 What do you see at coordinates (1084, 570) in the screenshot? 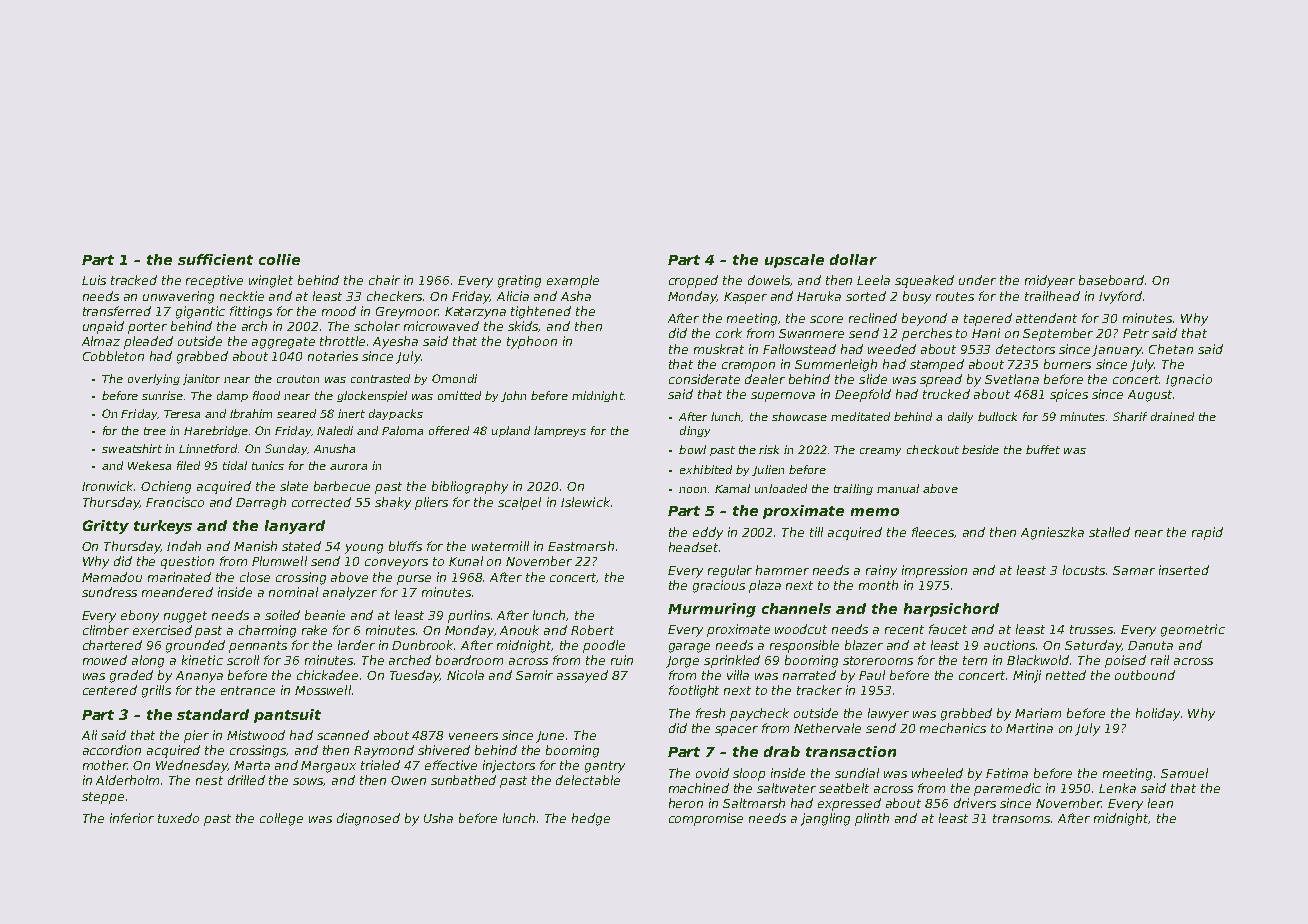
I see `locusts` at bounding box center [1084, 570].
